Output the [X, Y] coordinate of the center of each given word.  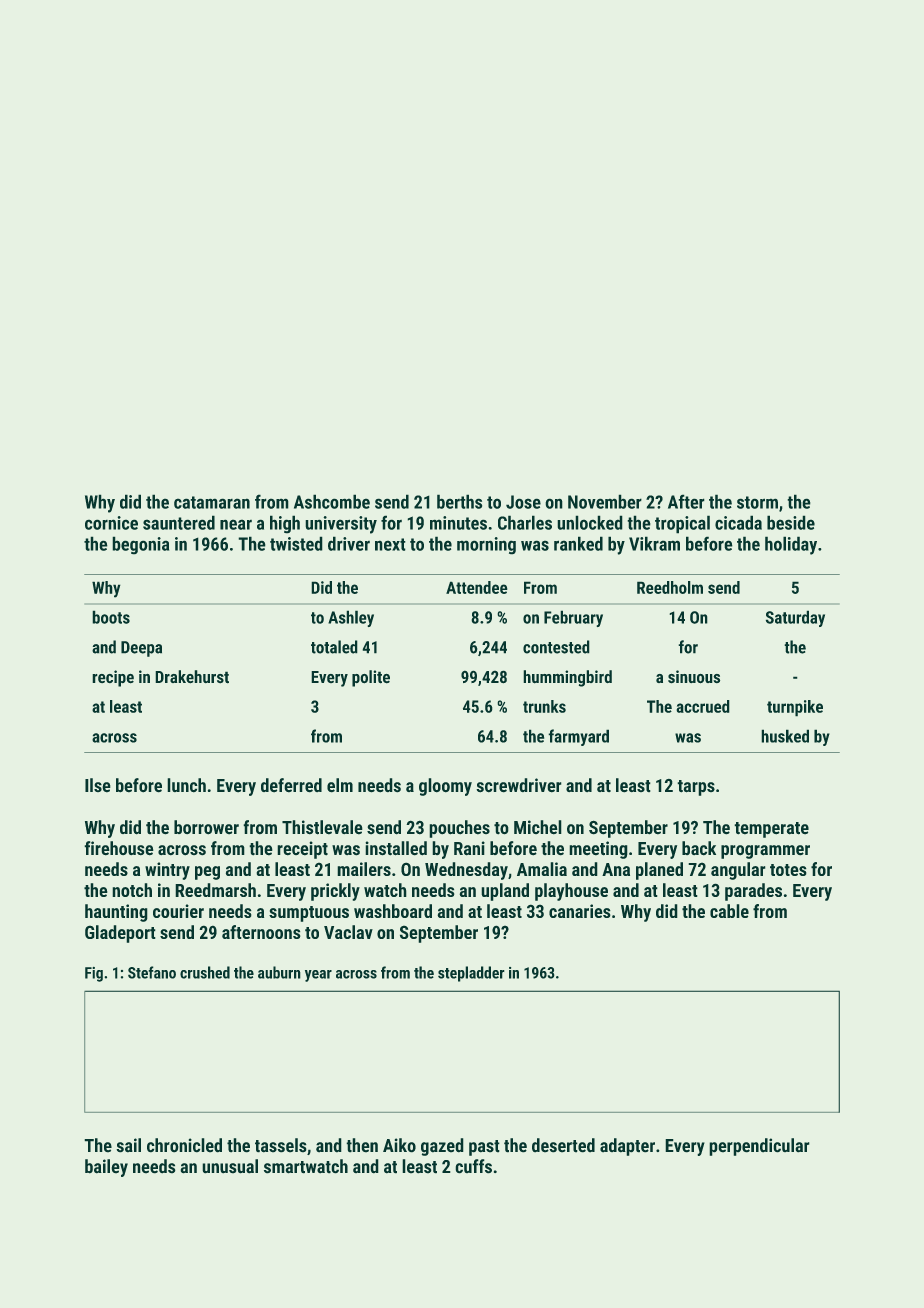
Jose [523, 502]
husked [785, 736]
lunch [186, 785]
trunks [544, 706]
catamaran [212, 502]
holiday [791, 545]
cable [729, 911]
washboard [393, 911]
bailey [106, 1168]
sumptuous [309, 914]
